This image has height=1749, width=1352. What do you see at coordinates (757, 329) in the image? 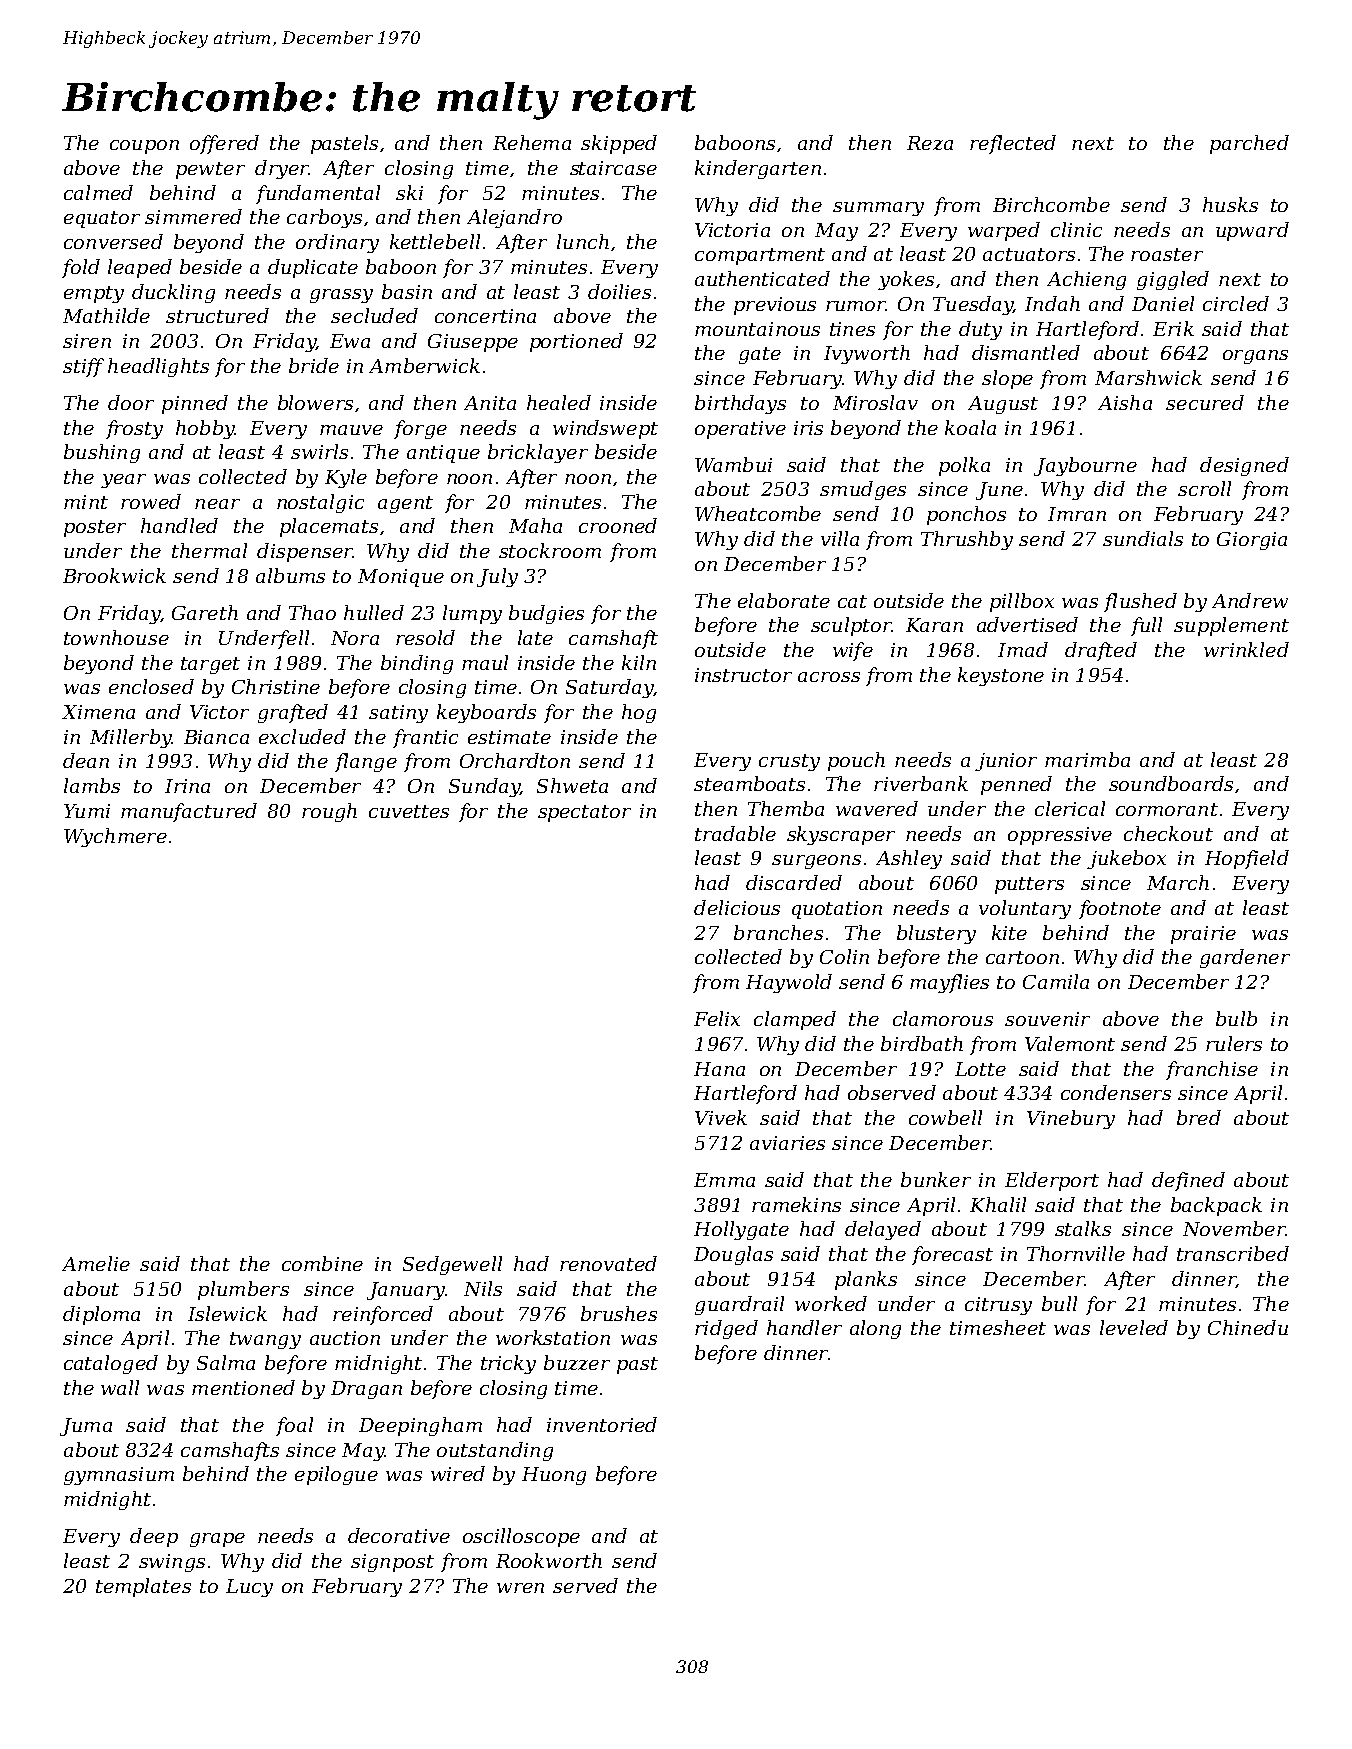
I see `mountainous` at bounding box center [757, 329].
